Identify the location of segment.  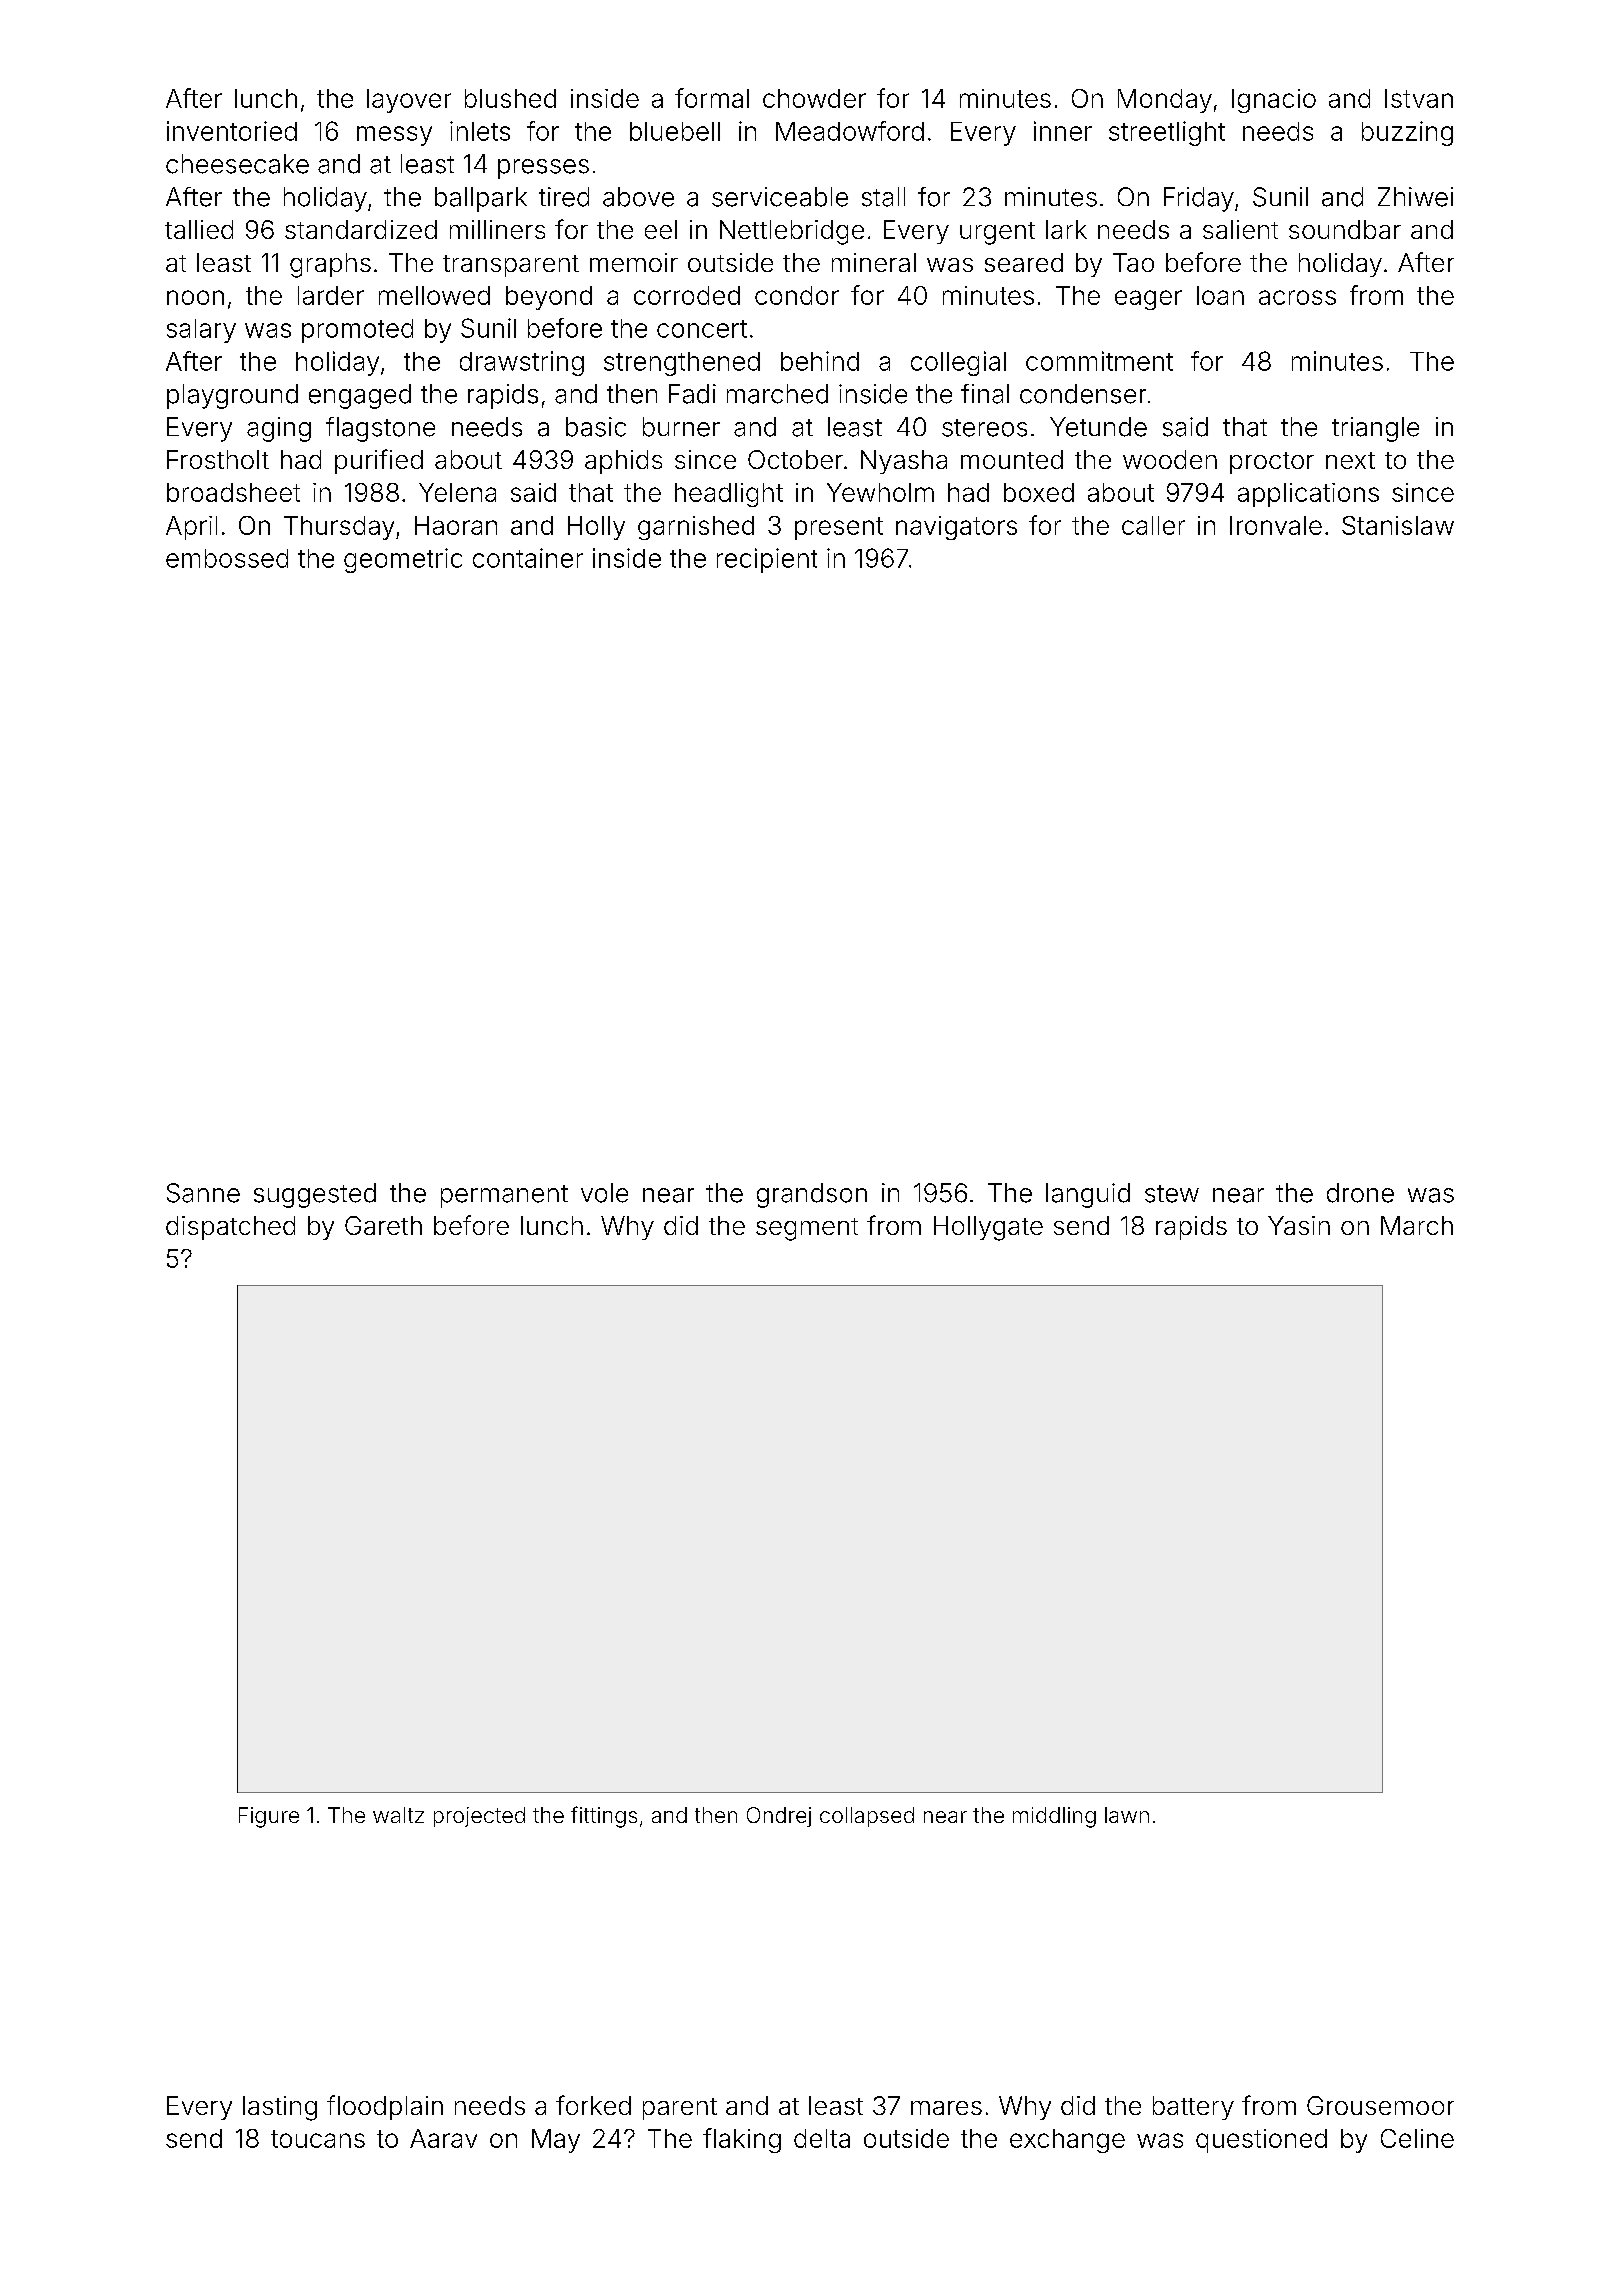
(807, 1229).
